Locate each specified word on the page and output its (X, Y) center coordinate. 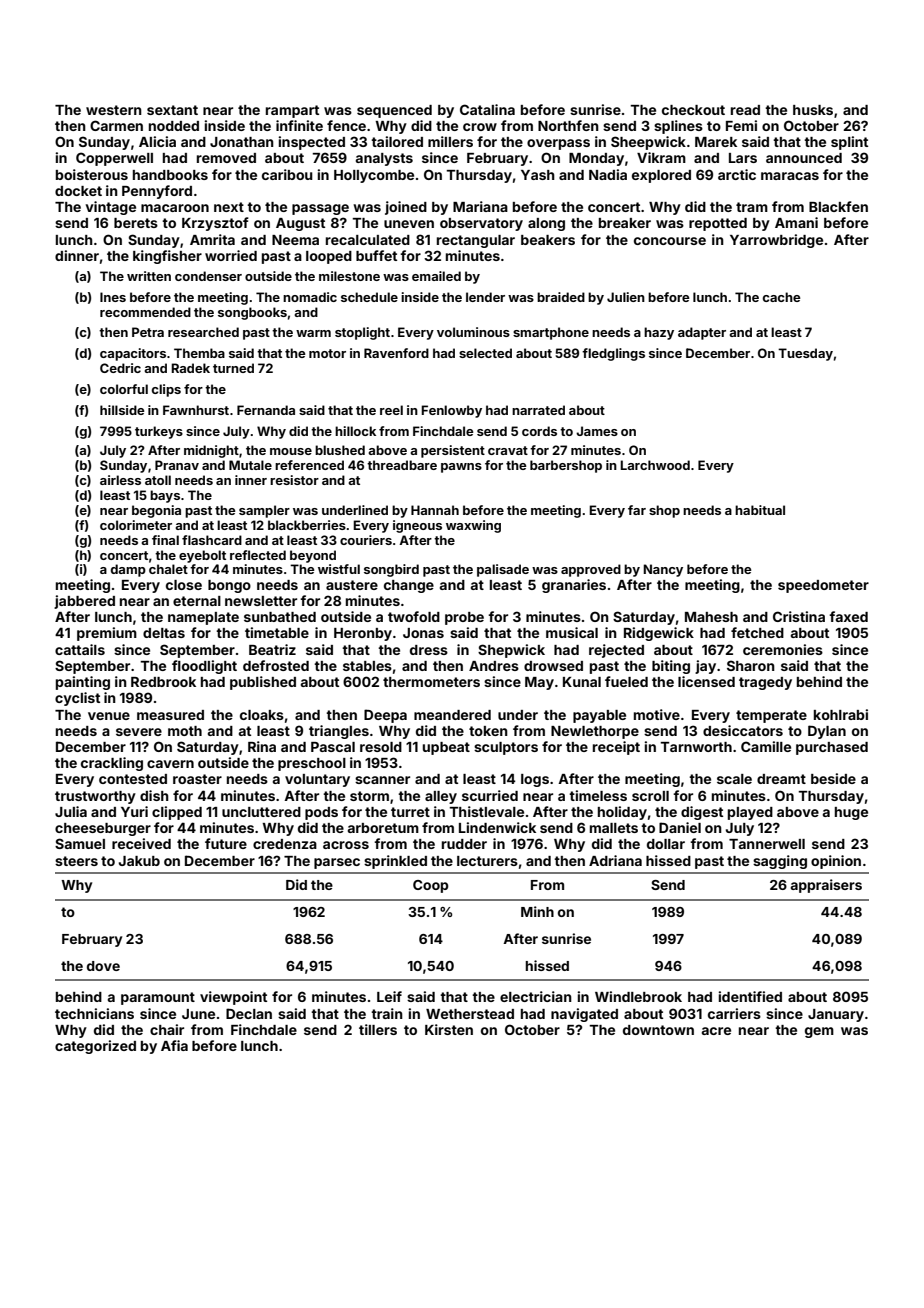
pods (321, 813)
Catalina (487, 109)
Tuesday (805, 354)
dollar (666, 844)
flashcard (212, 540)
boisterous (92, 174)
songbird (391, 570)
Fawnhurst (196, 410)
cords (539, 431)
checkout (693, 110)
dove (103, 966)
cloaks (262, 715)
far (637, 510)
